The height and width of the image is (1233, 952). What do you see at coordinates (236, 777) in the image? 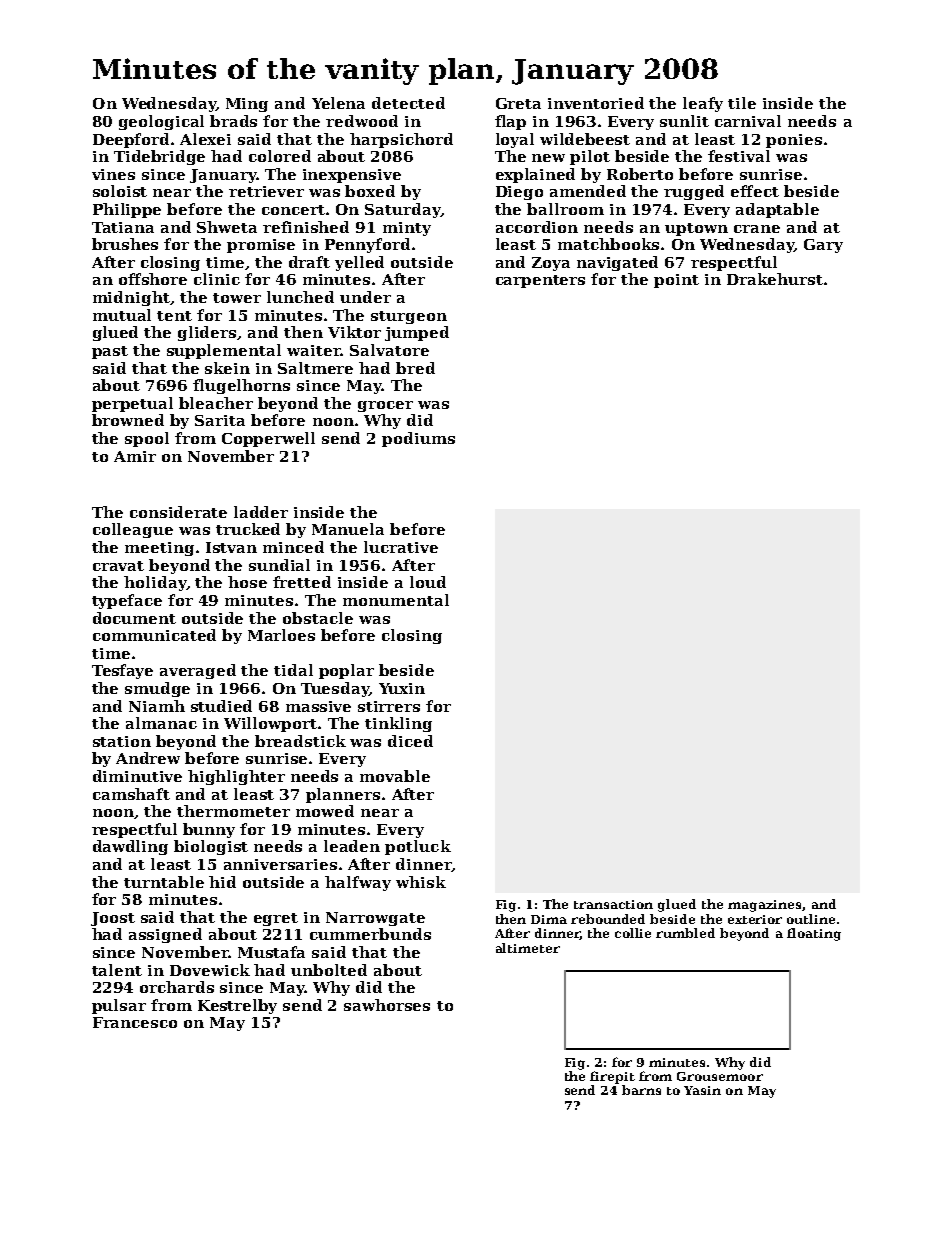
I see `highlighter` at bounding box center [236, 777].
